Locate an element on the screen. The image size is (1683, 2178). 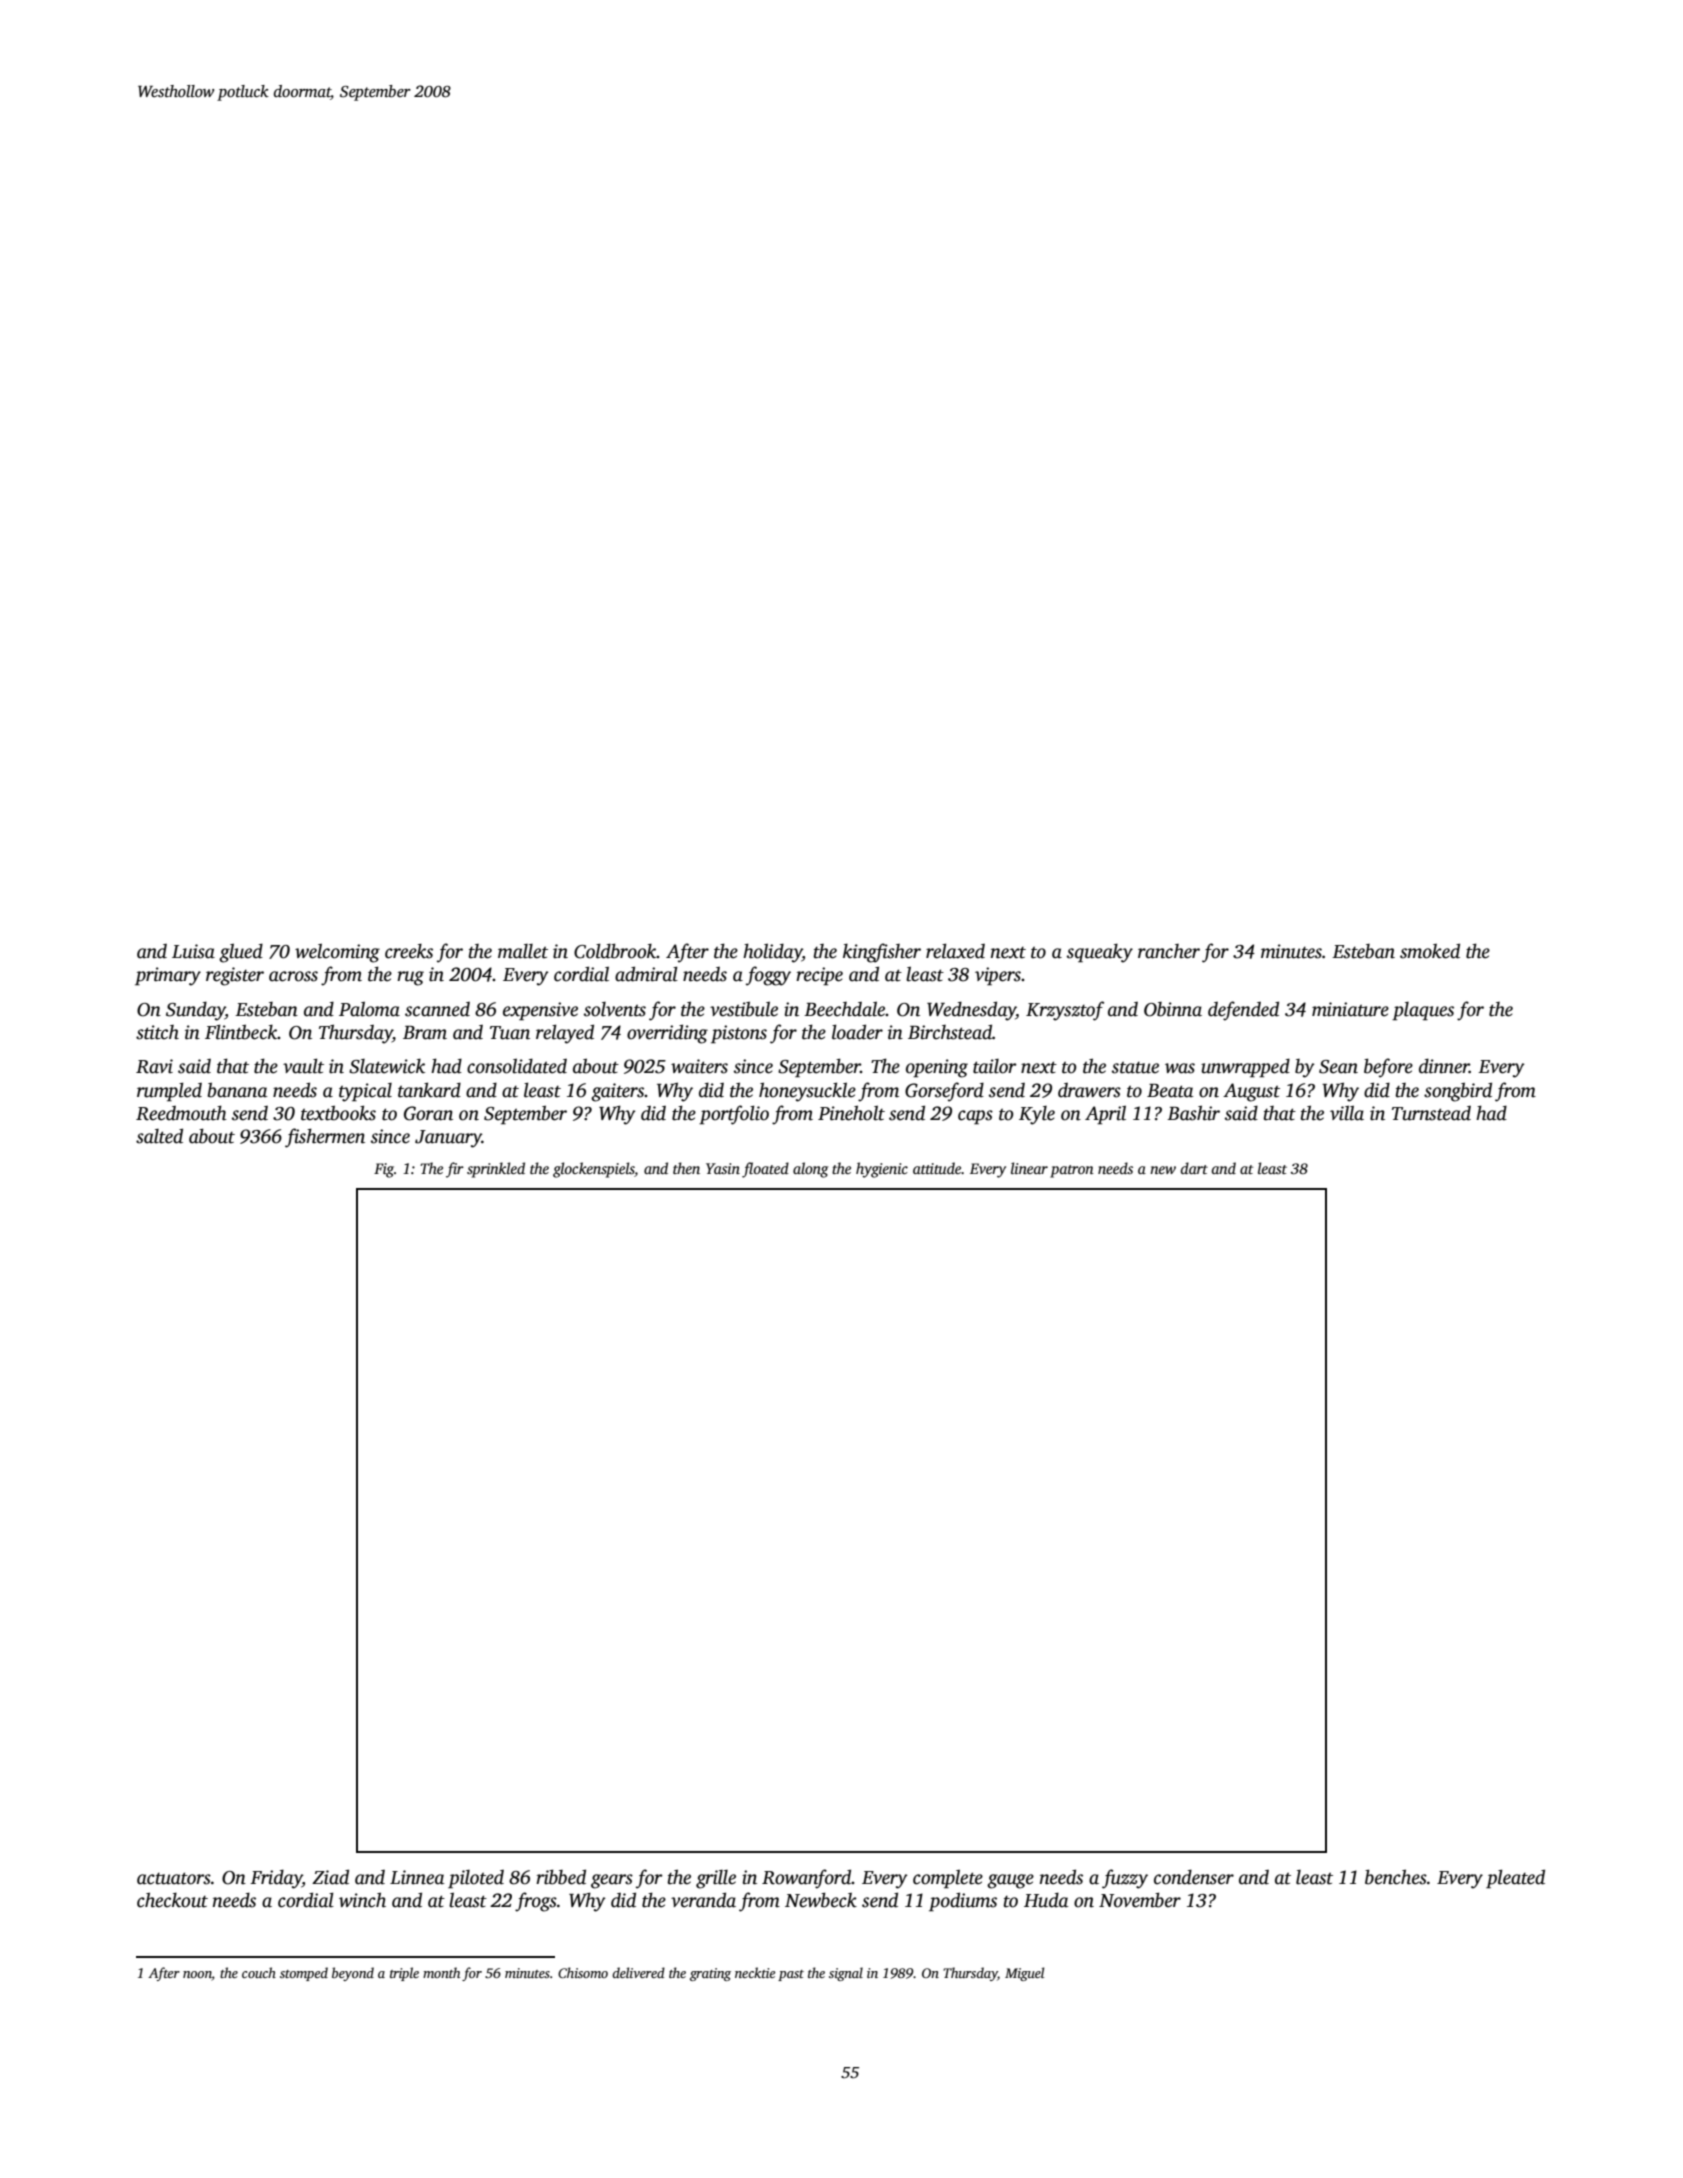
holiday is located at coordinates (772, 953).
